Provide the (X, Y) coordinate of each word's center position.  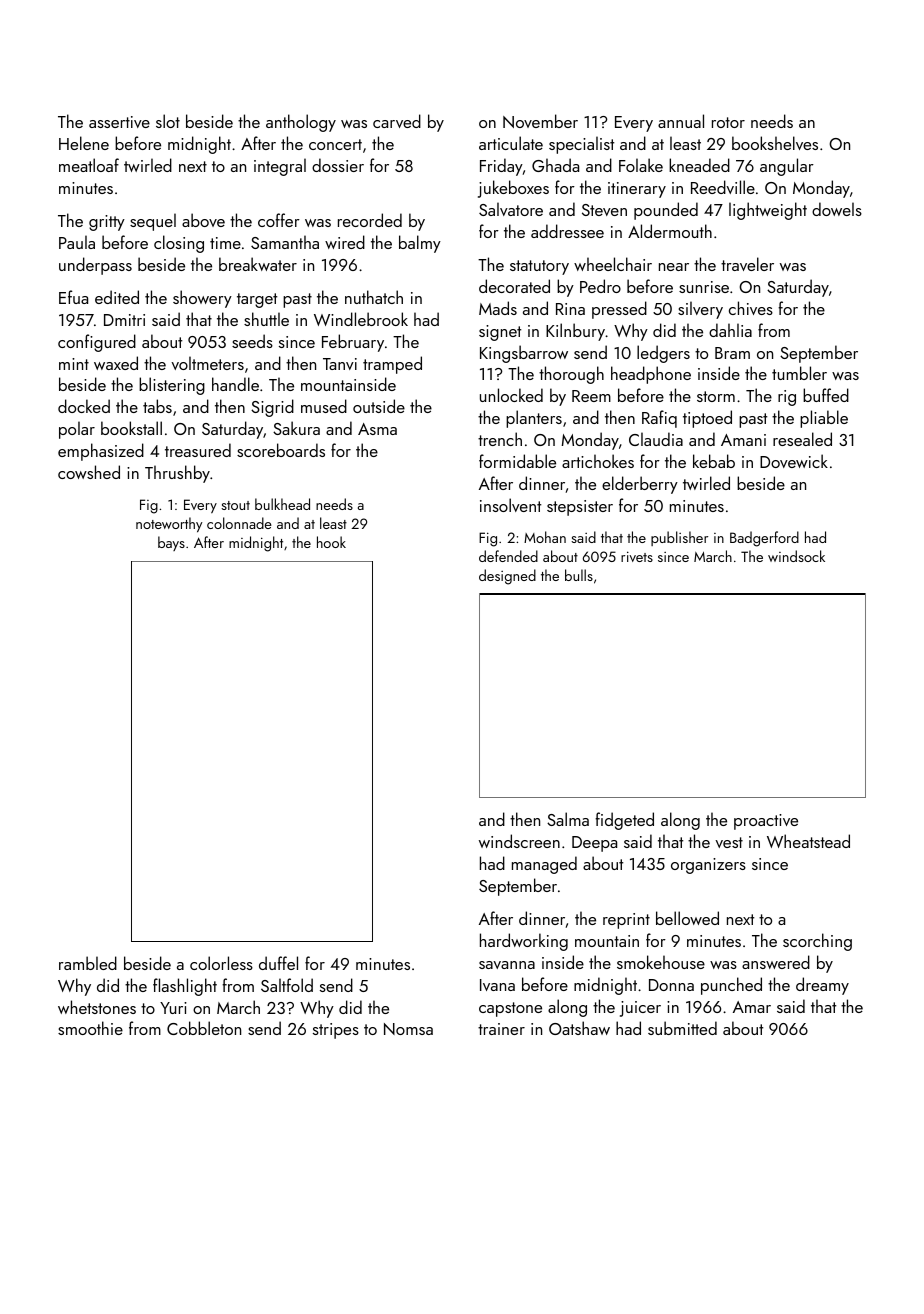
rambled (88, 963)
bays (171, 543)
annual (681, 121)
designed (507, 577)
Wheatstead (808, 841)
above (203, 220)
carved (397, 121)
